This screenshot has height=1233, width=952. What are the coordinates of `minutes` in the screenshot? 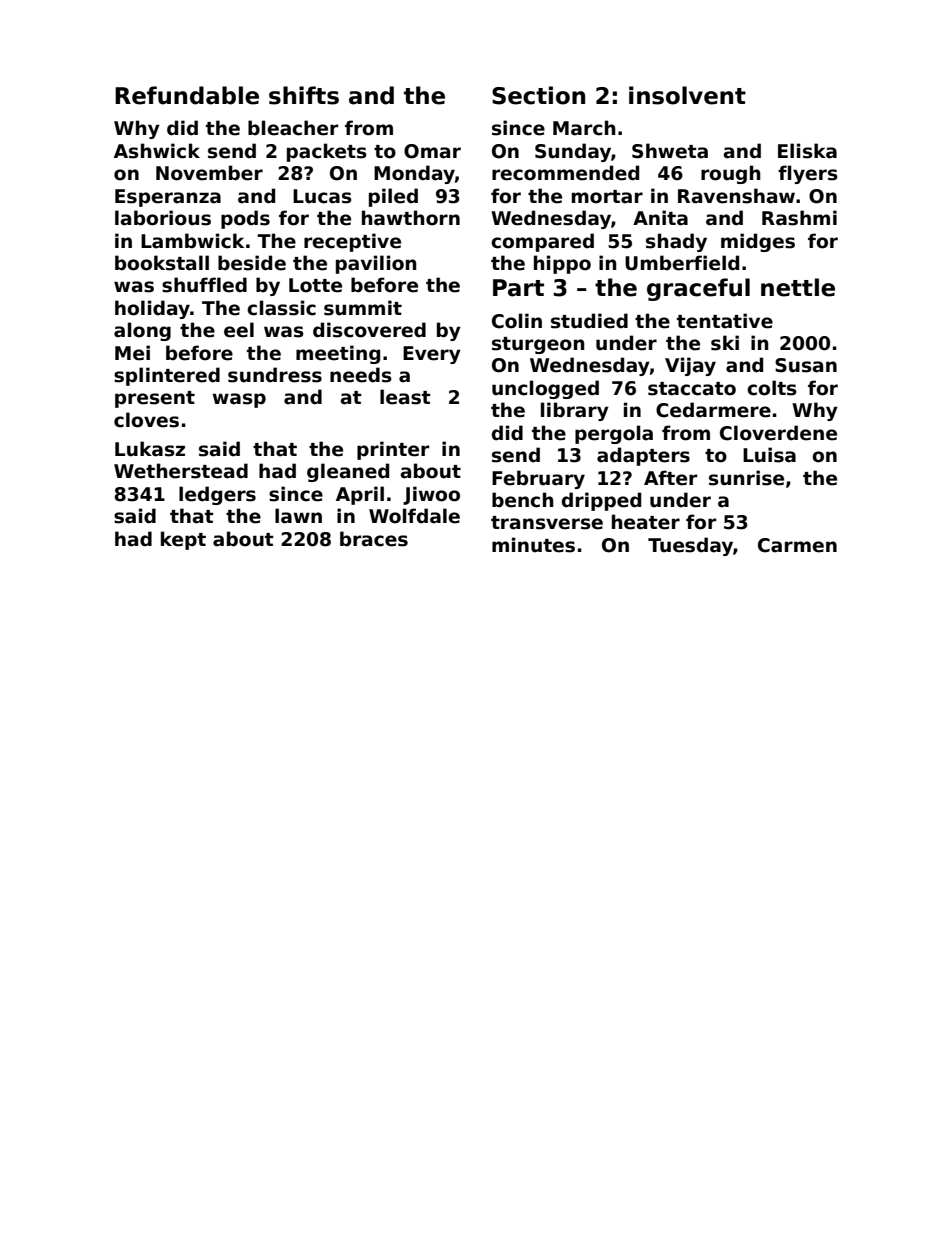 It's located at (533, 545).
